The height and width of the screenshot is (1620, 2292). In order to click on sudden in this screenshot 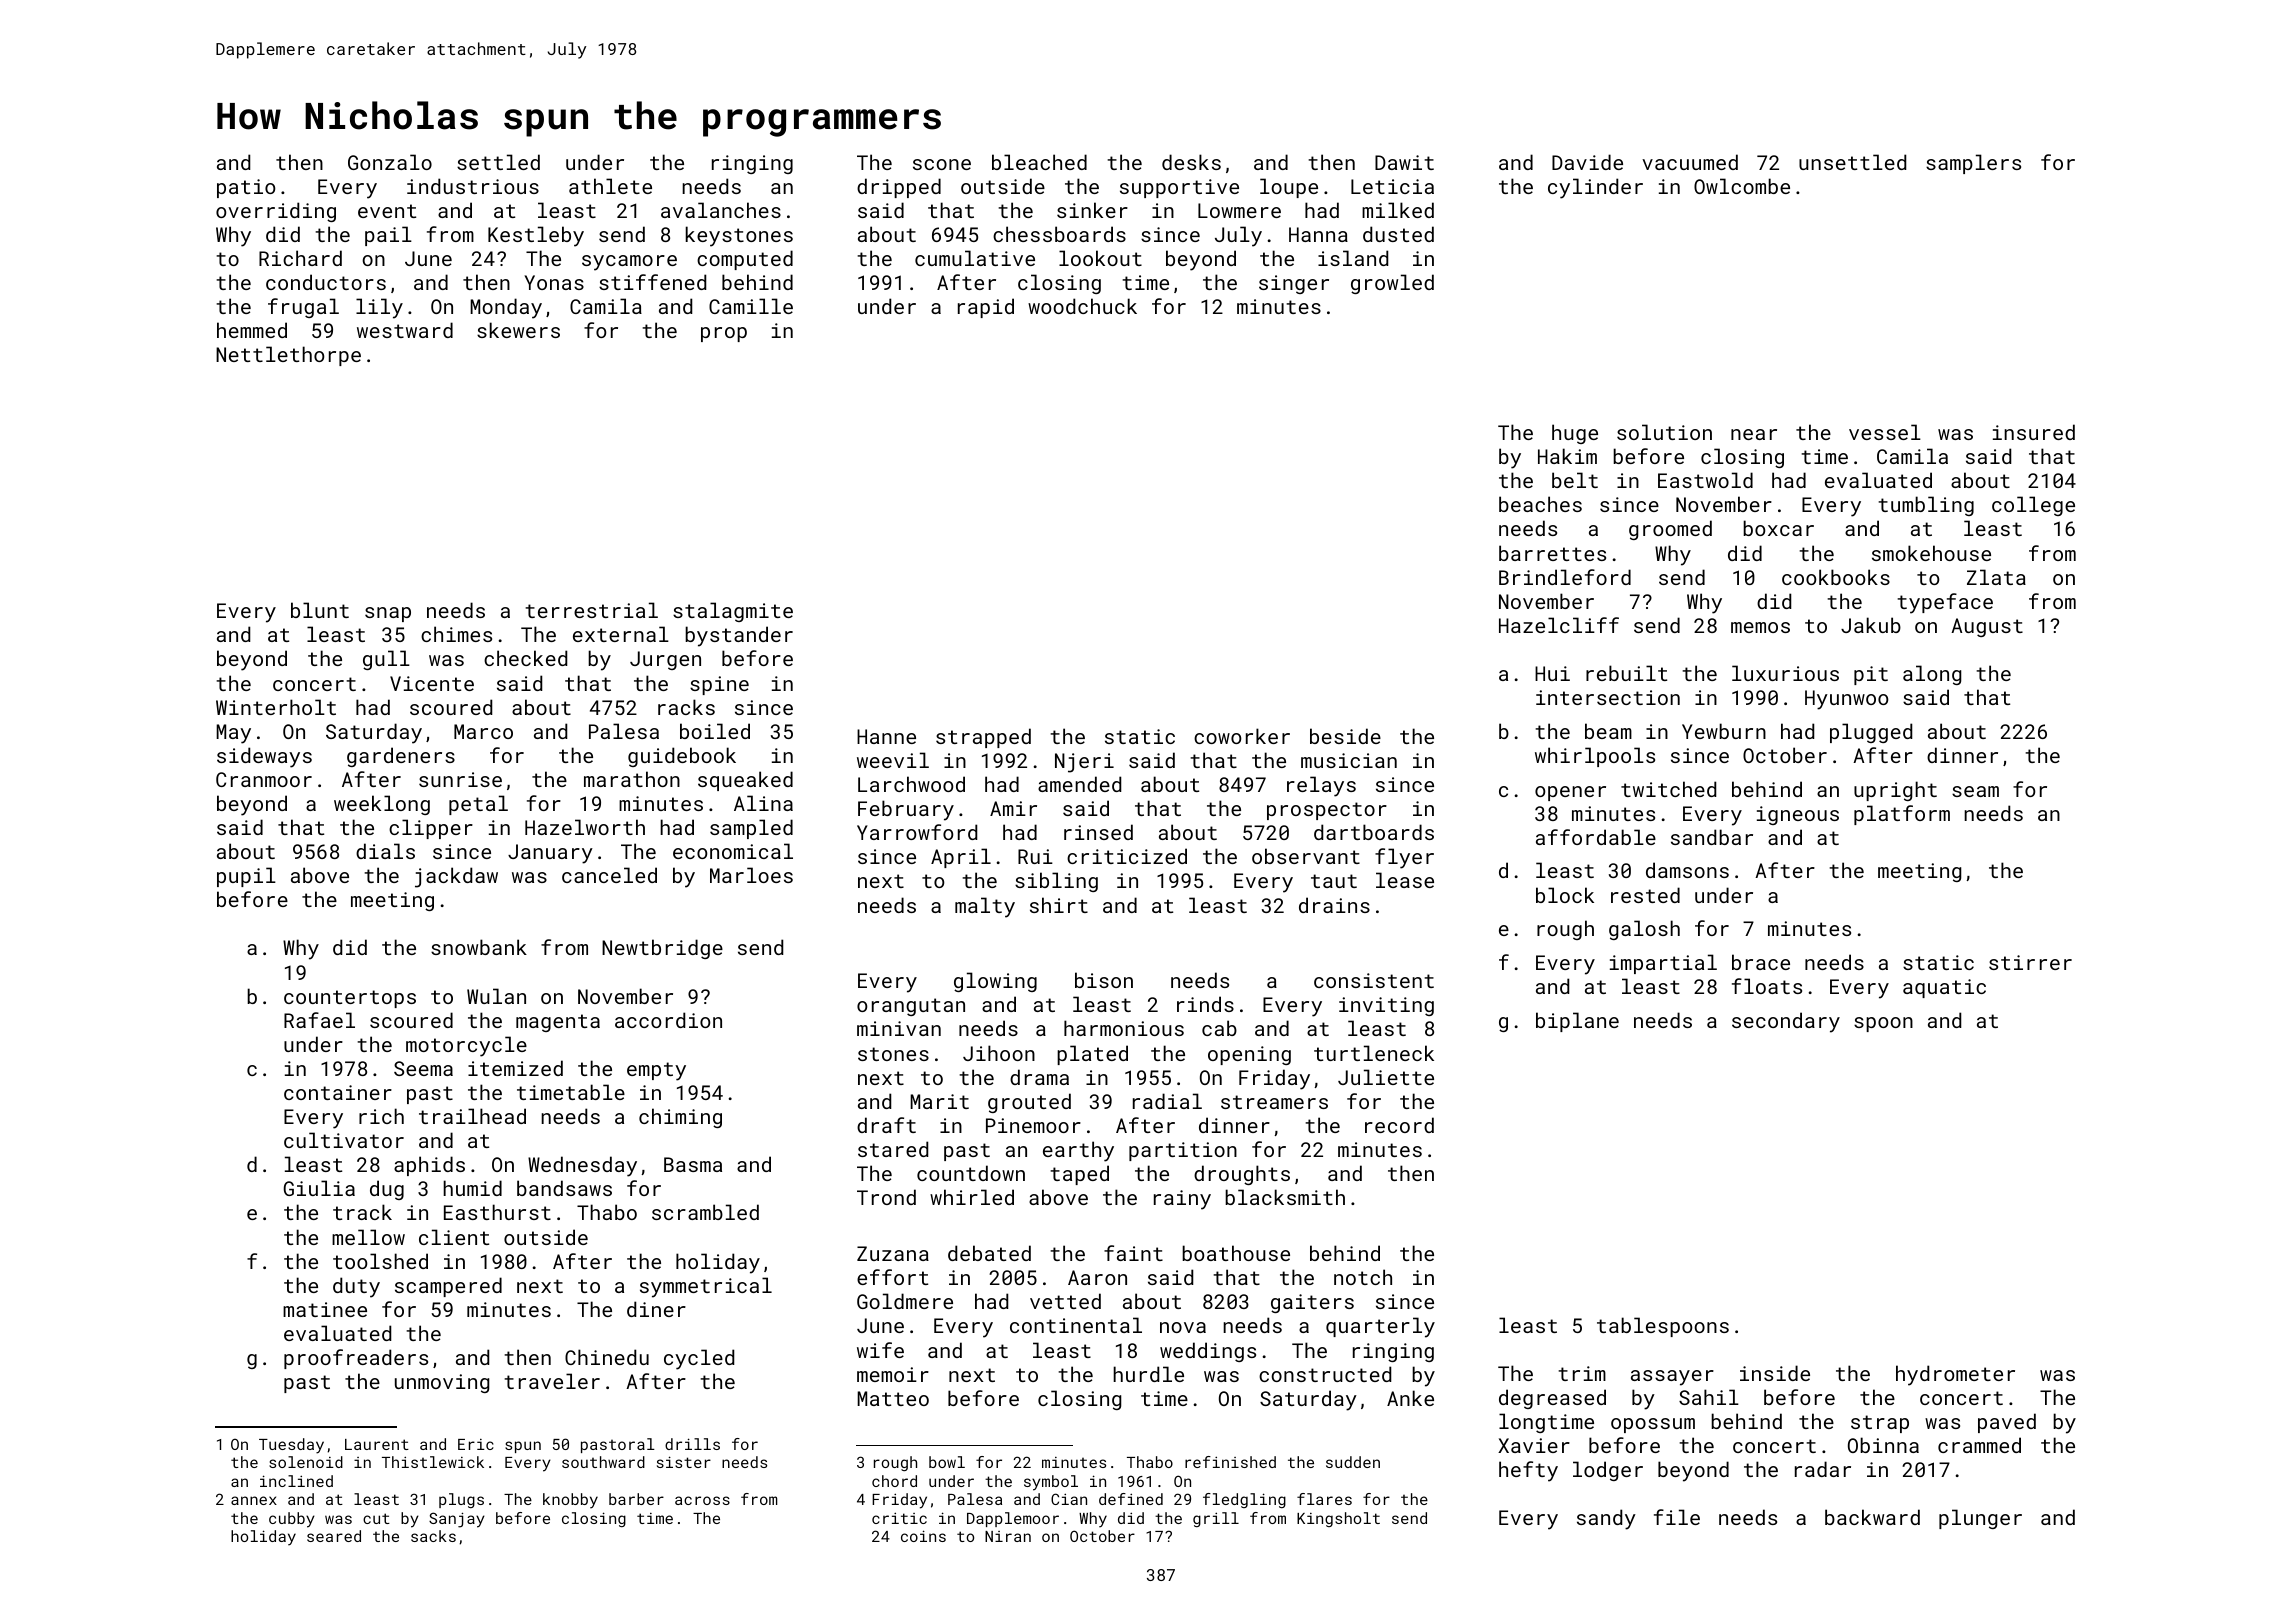, I will do `click(1353, 1462)`.
